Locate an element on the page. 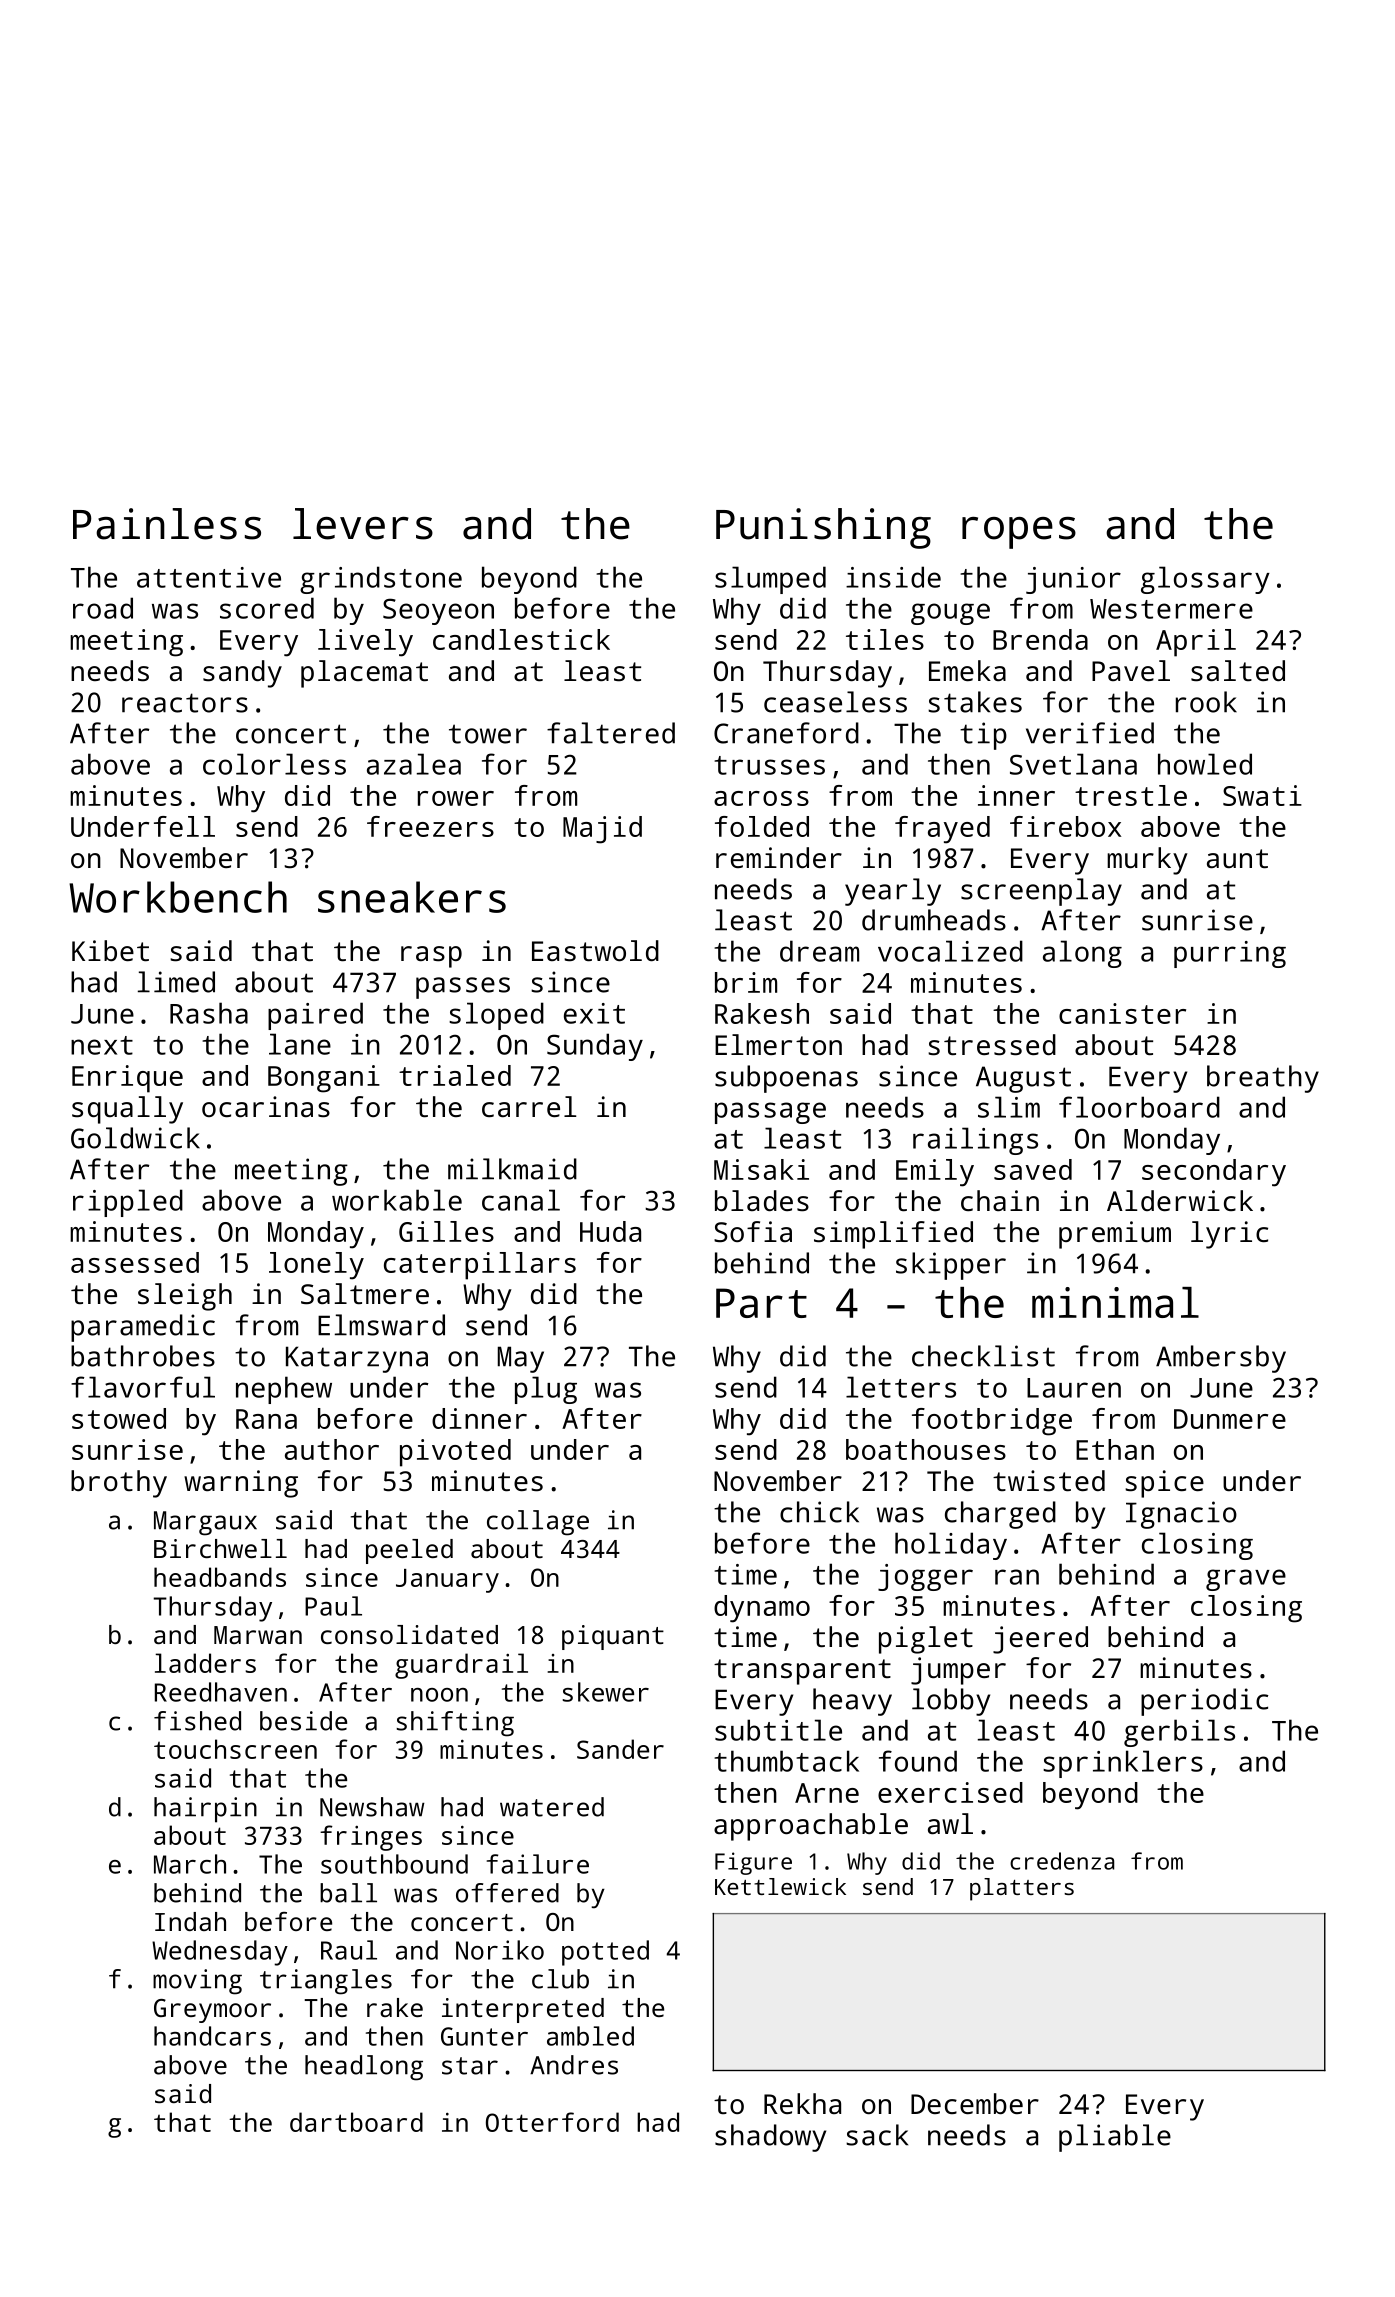 The height and width of the document is (2297, 1395). Dunmere is located at coordinates (1230, 1419).
